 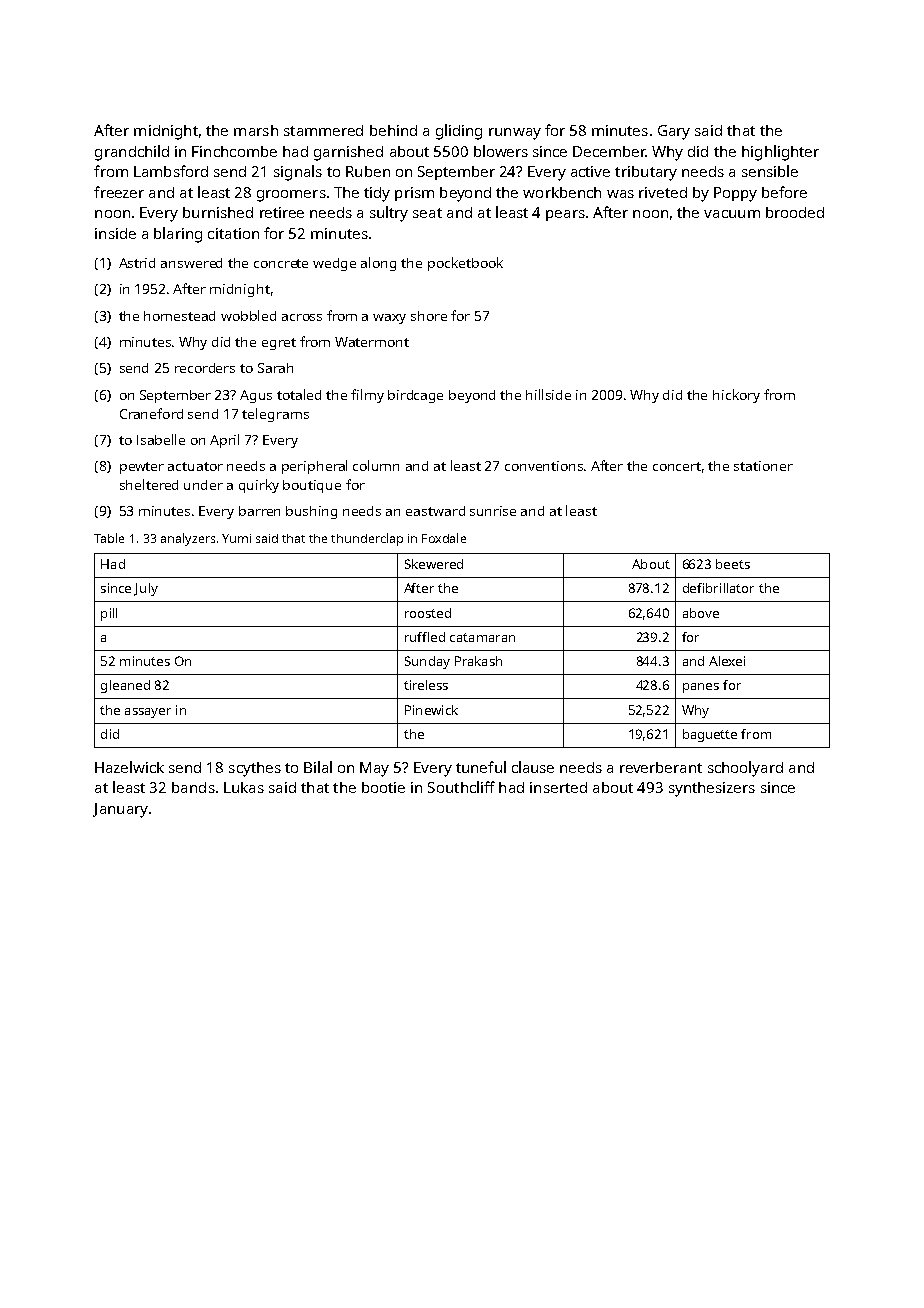 I want to click on Craneford, so click(x=151, y=413).
